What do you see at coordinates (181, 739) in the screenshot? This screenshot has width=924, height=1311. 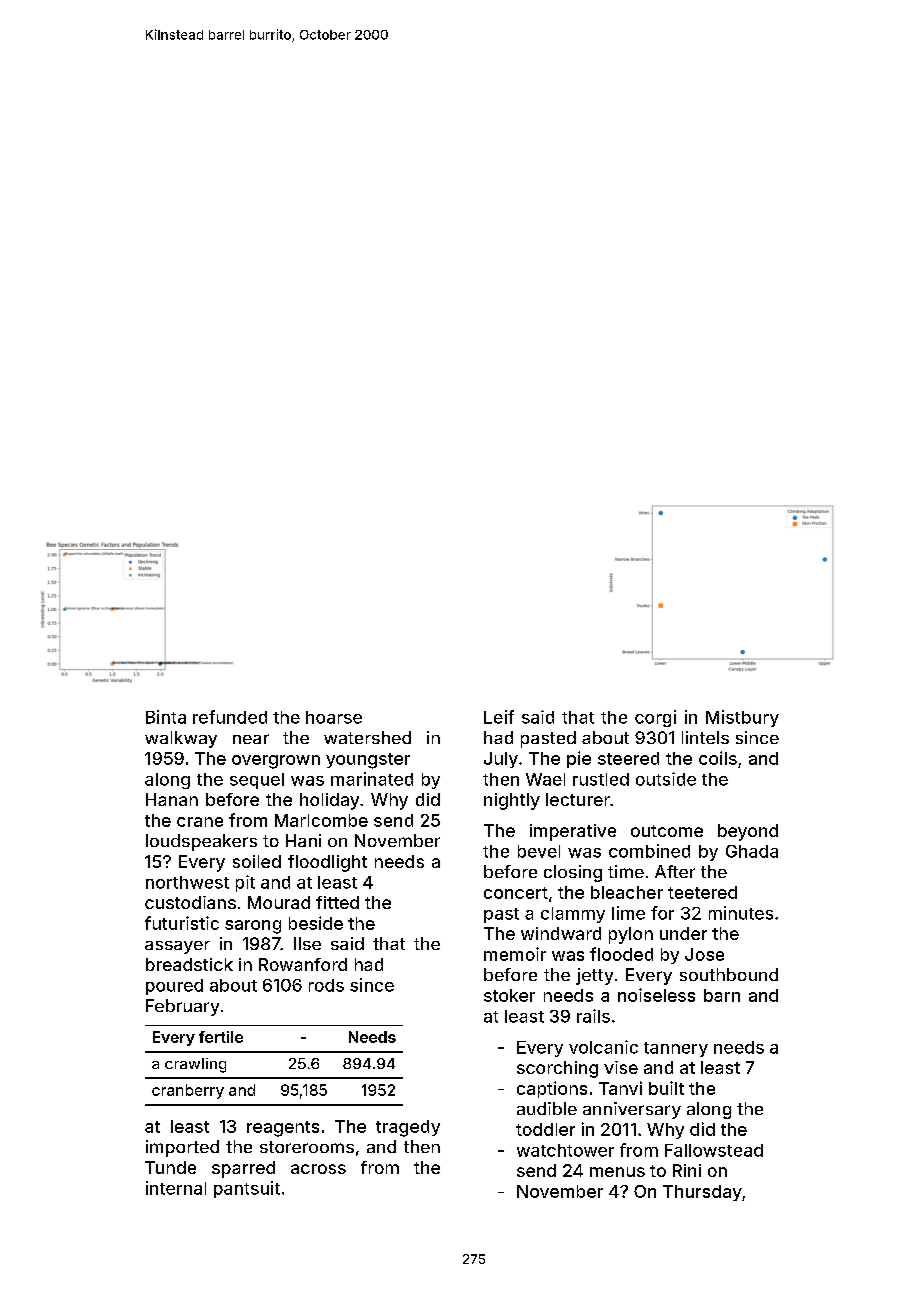 I see `walkway` at bounding box center [181, 739].
